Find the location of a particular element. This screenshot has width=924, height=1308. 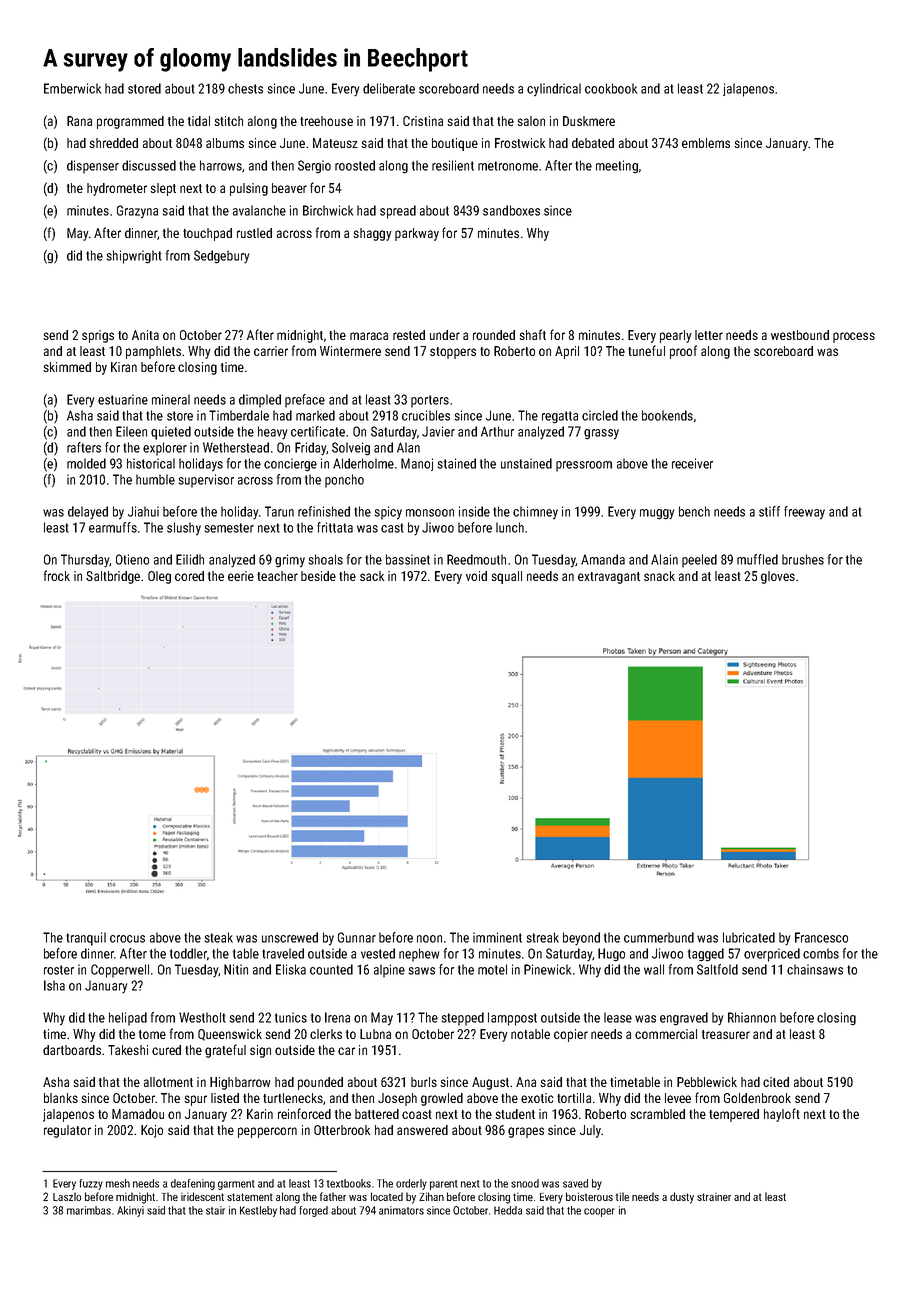

tidal is located at coordinates (199, 121).
